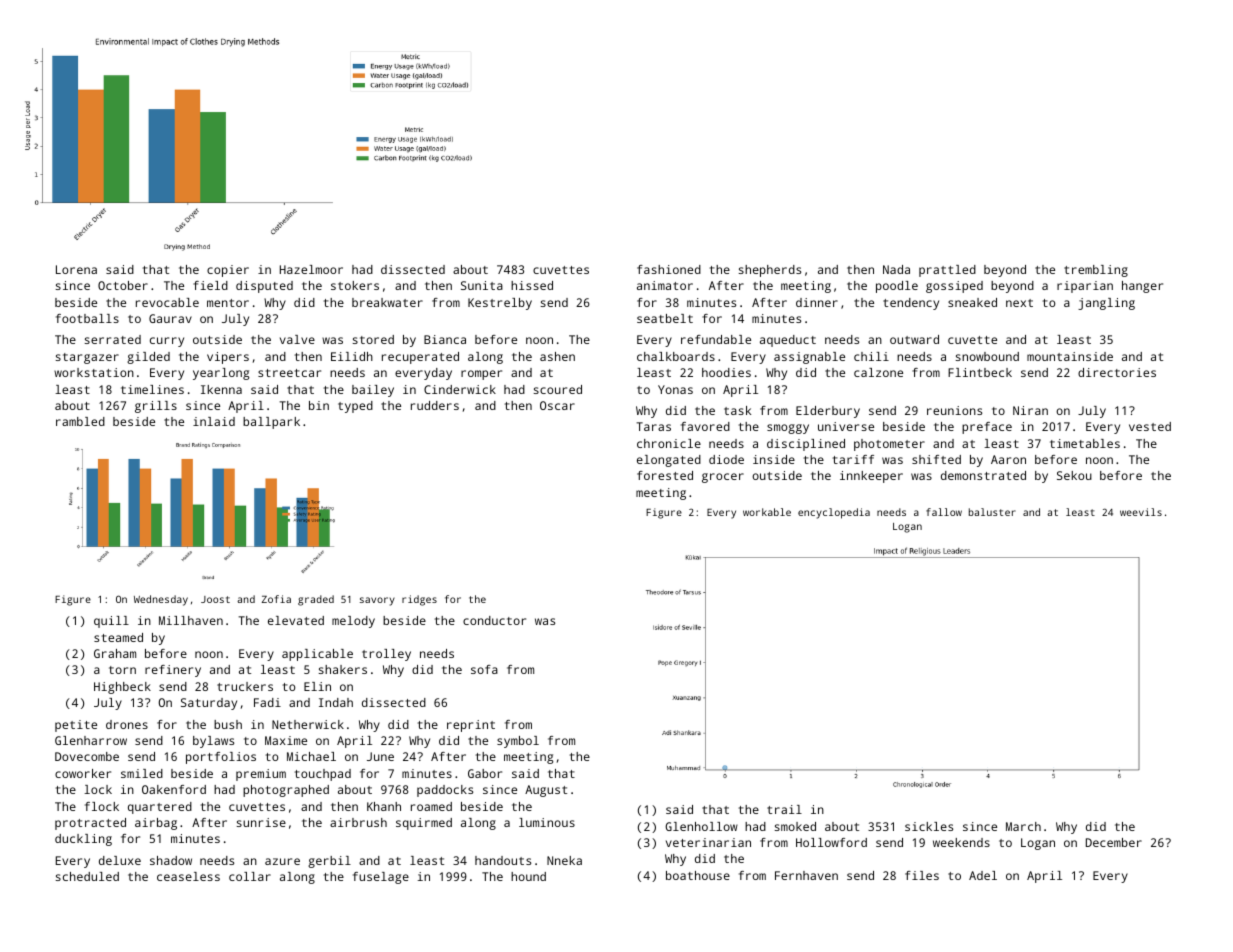 This image has height=952, width=1233. I want to click on grills, so click(156, 407).
